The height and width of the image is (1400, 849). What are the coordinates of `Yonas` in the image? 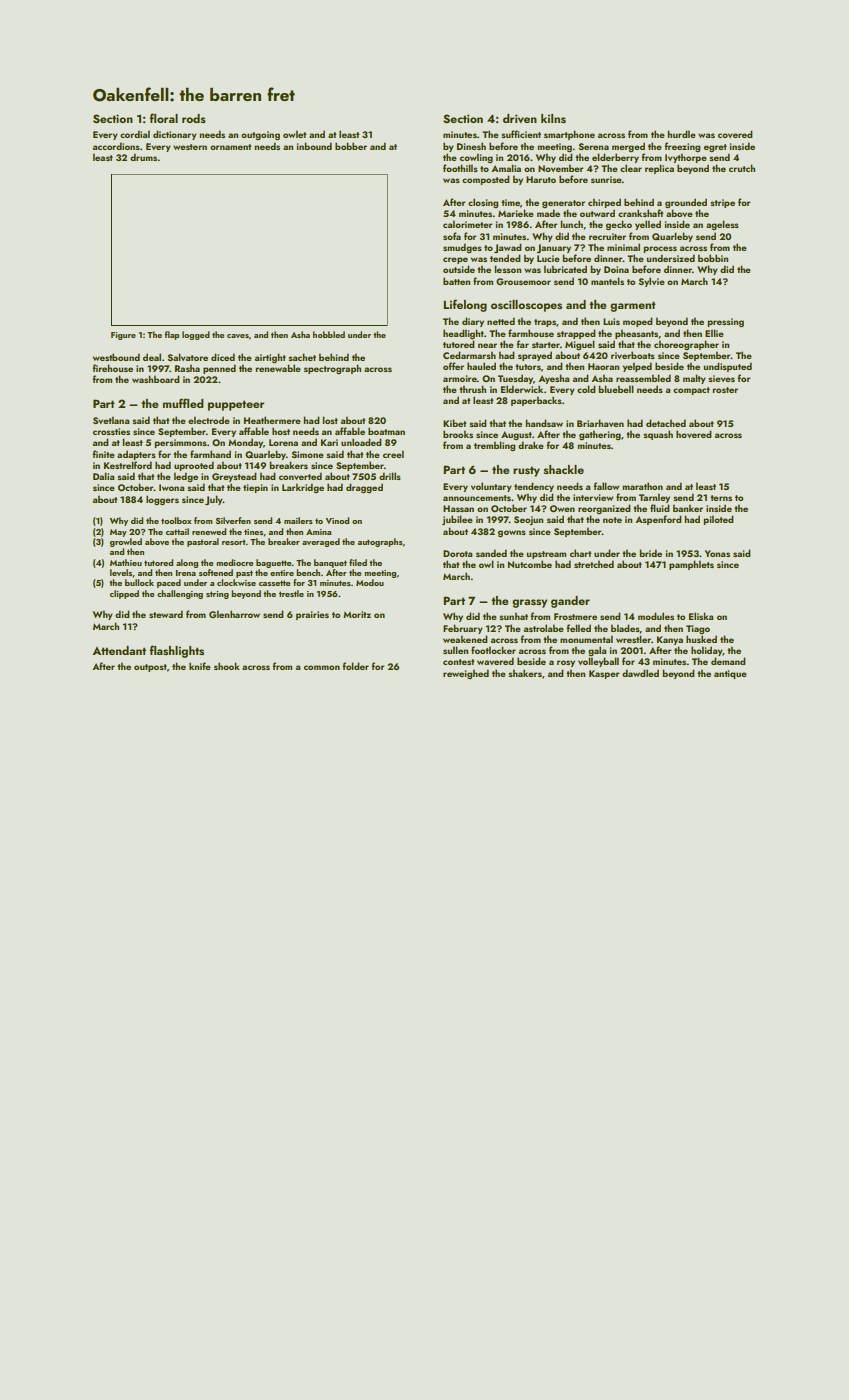 It's located at (717, 553).
